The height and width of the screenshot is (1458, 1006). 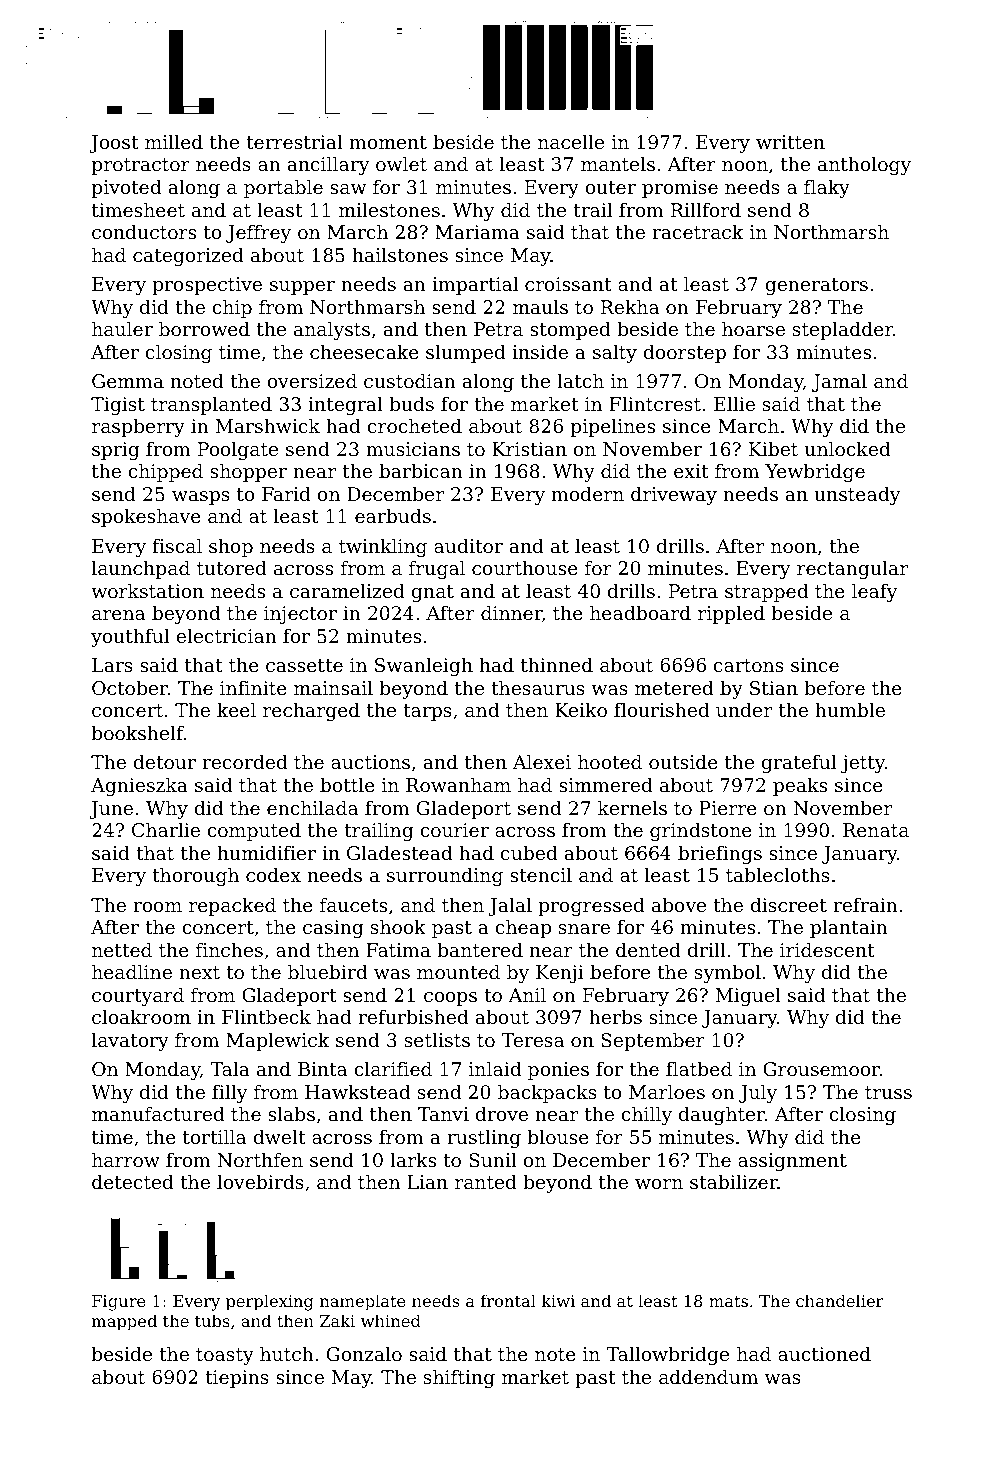 I want to click on whined, so click(x=391, y=1320).
